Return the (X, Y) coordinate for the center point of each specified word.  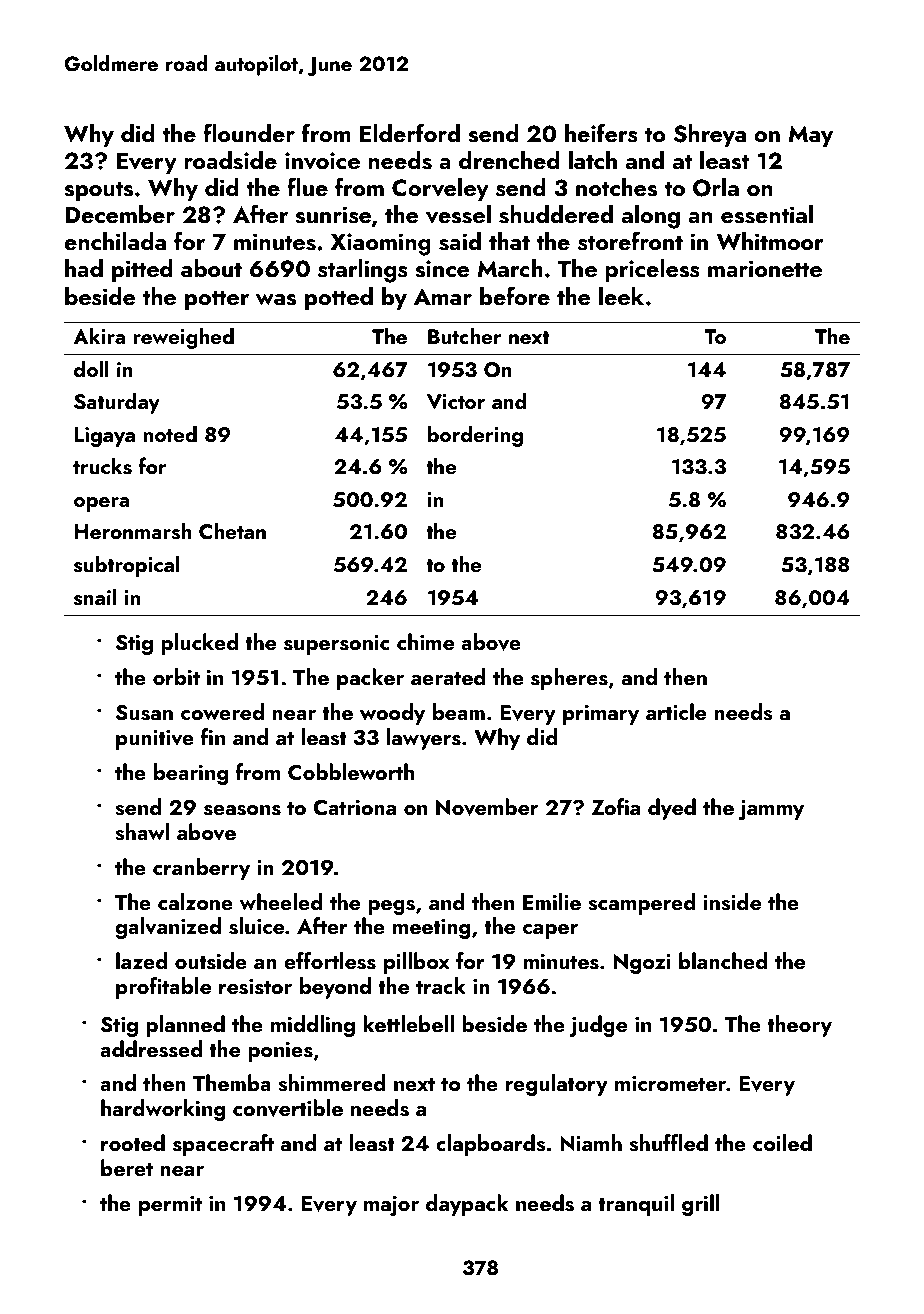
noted (170, 433)
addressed (151, 1049)
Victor (456, 402)
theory (799, 1026)
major (391, 1206)
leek (621, 296)
